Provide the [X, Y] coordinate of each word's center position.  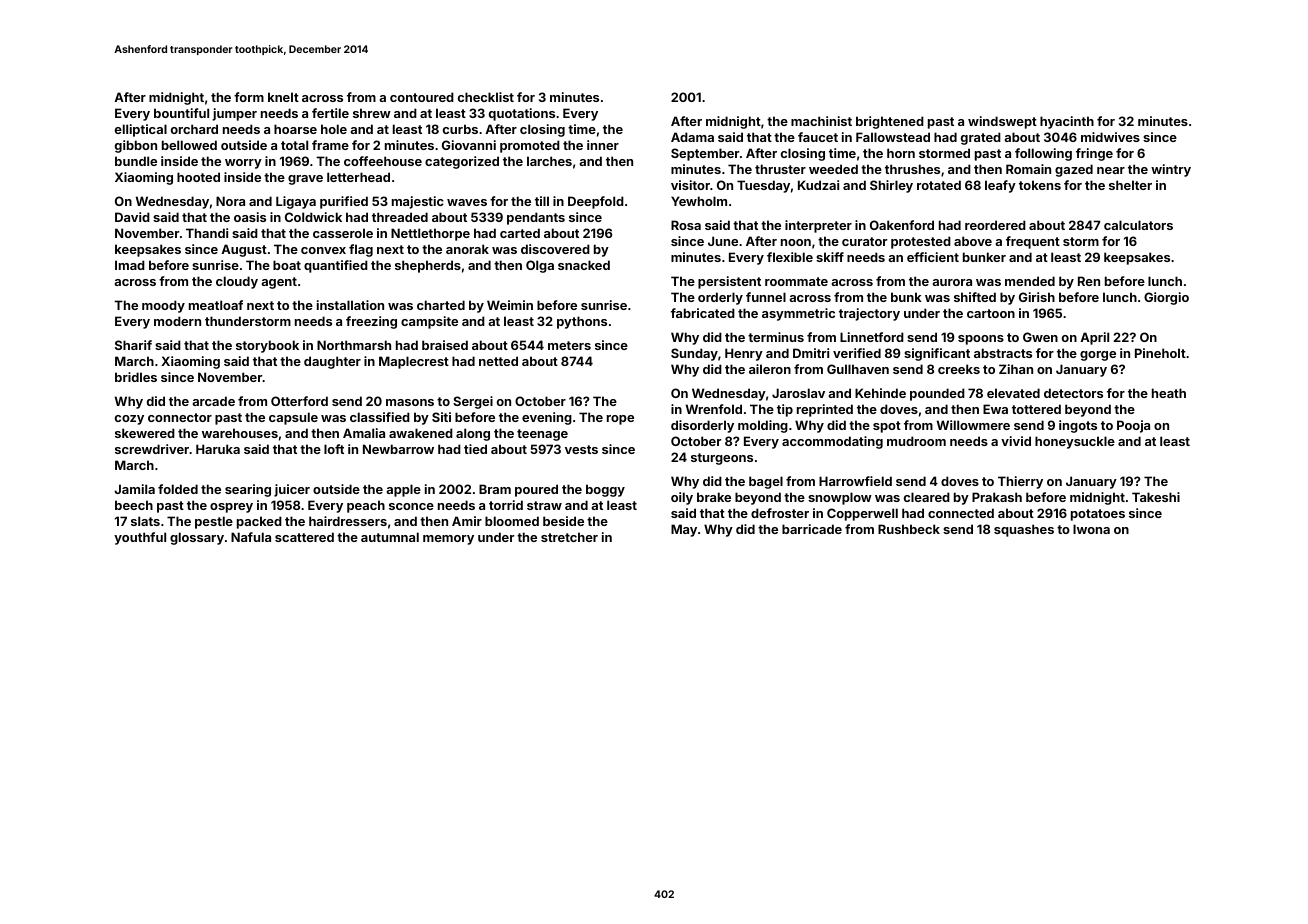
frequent [1033, 242]
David [132, 217]
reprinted [825, 410]
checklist [486, 97]
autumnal [390, 537]
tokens [1040, 185]
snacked [584, 265]
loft [334, 449]
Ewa [995, 409]
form [249, 97]
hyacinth [1067, 122]
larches [549, 161]
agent [279, 283]
